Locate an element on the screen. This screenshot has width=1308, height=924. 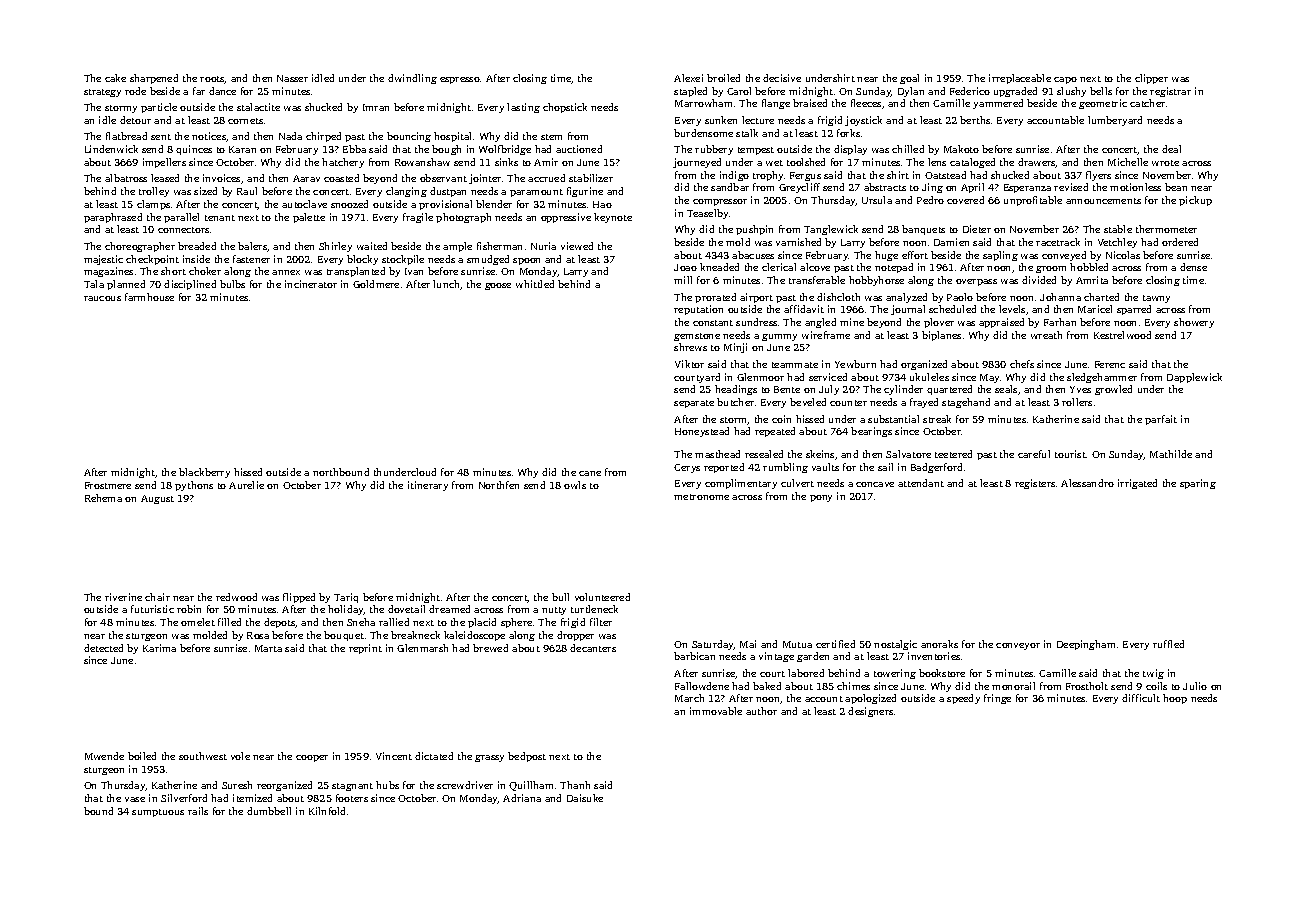
Frostmere is located at coordinates (108, 485).
